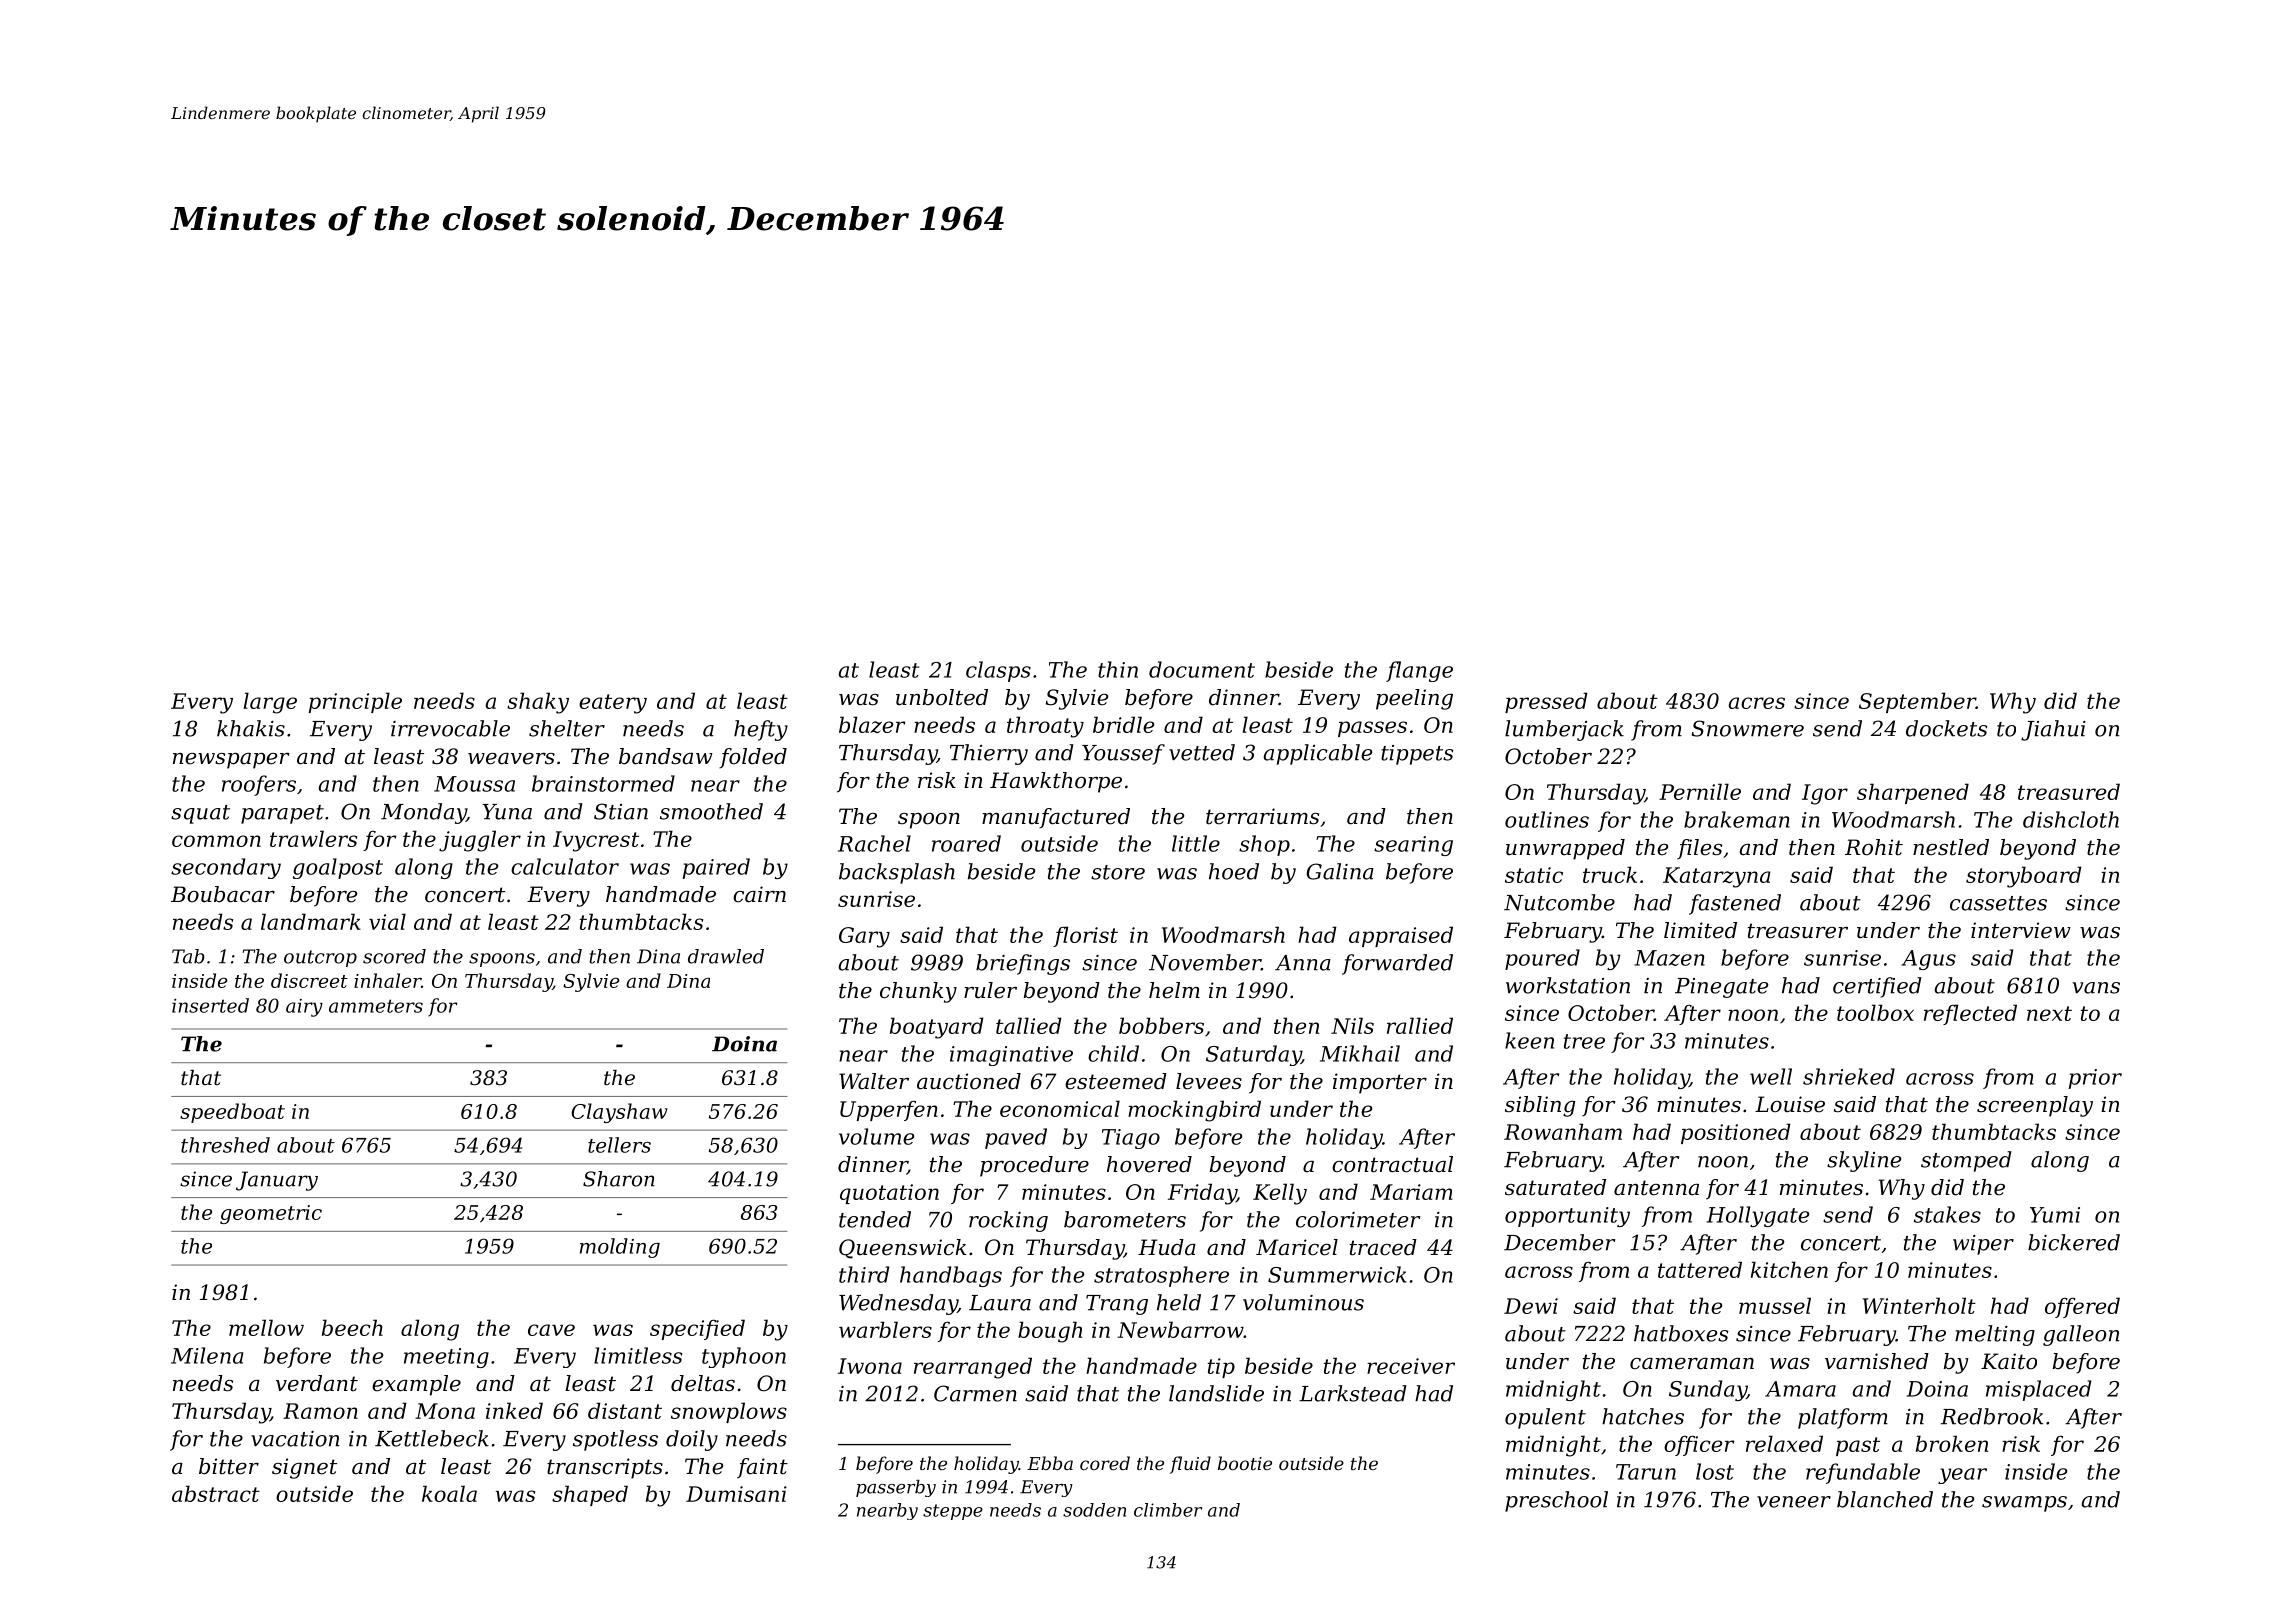 This screenshot has height=1620, width=2292. Describe the element at coordinates (937, 1028) in the screenshot. I see `boatyard` at that location.
